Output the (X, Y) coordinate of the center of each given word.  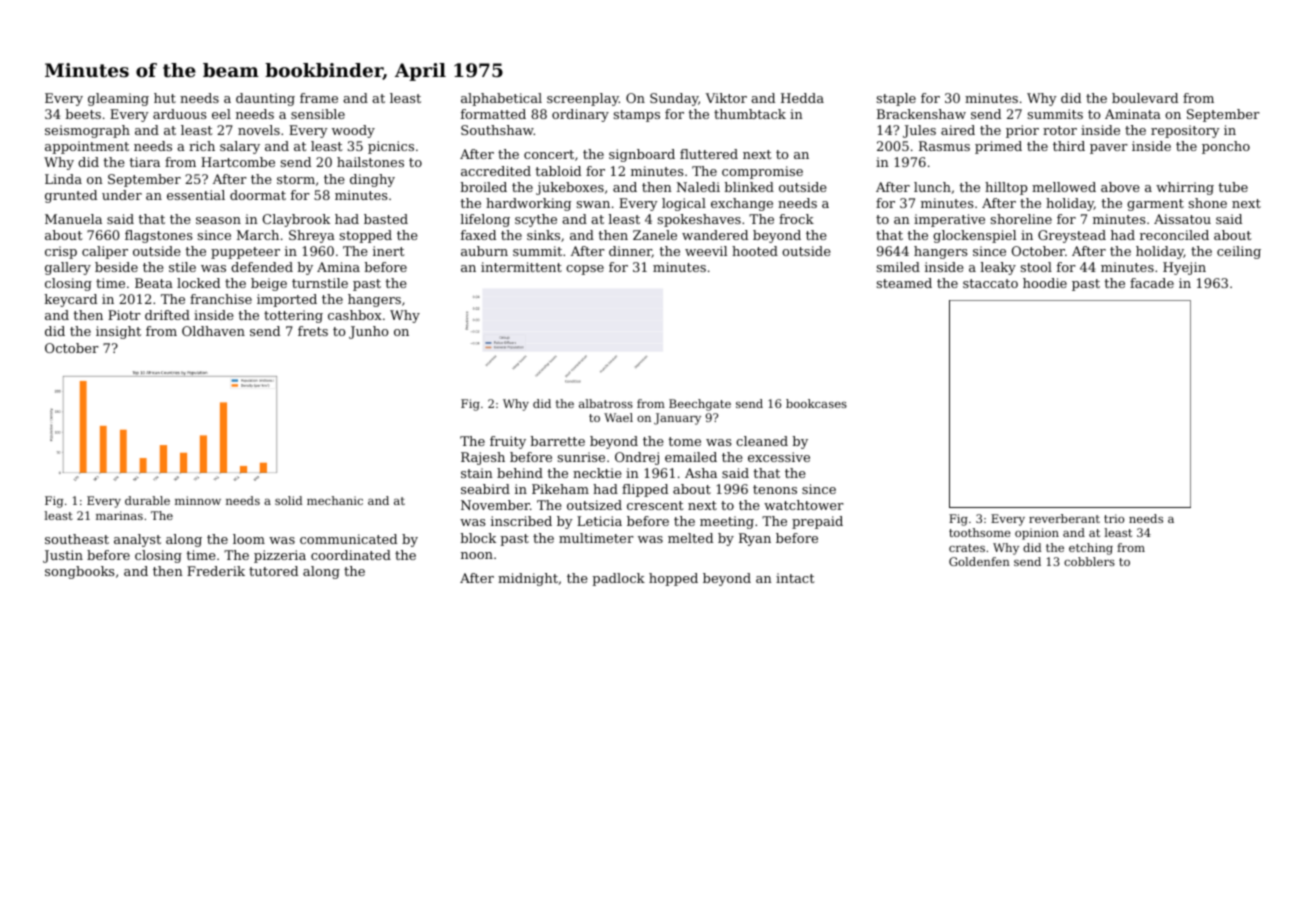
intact (795, 578)
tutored (273, 571)
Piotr (124, 315)
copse (585, 270)
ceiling (1239, 252)
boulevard (1145, 98)
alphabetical (501, 99)
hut (165, 98)
